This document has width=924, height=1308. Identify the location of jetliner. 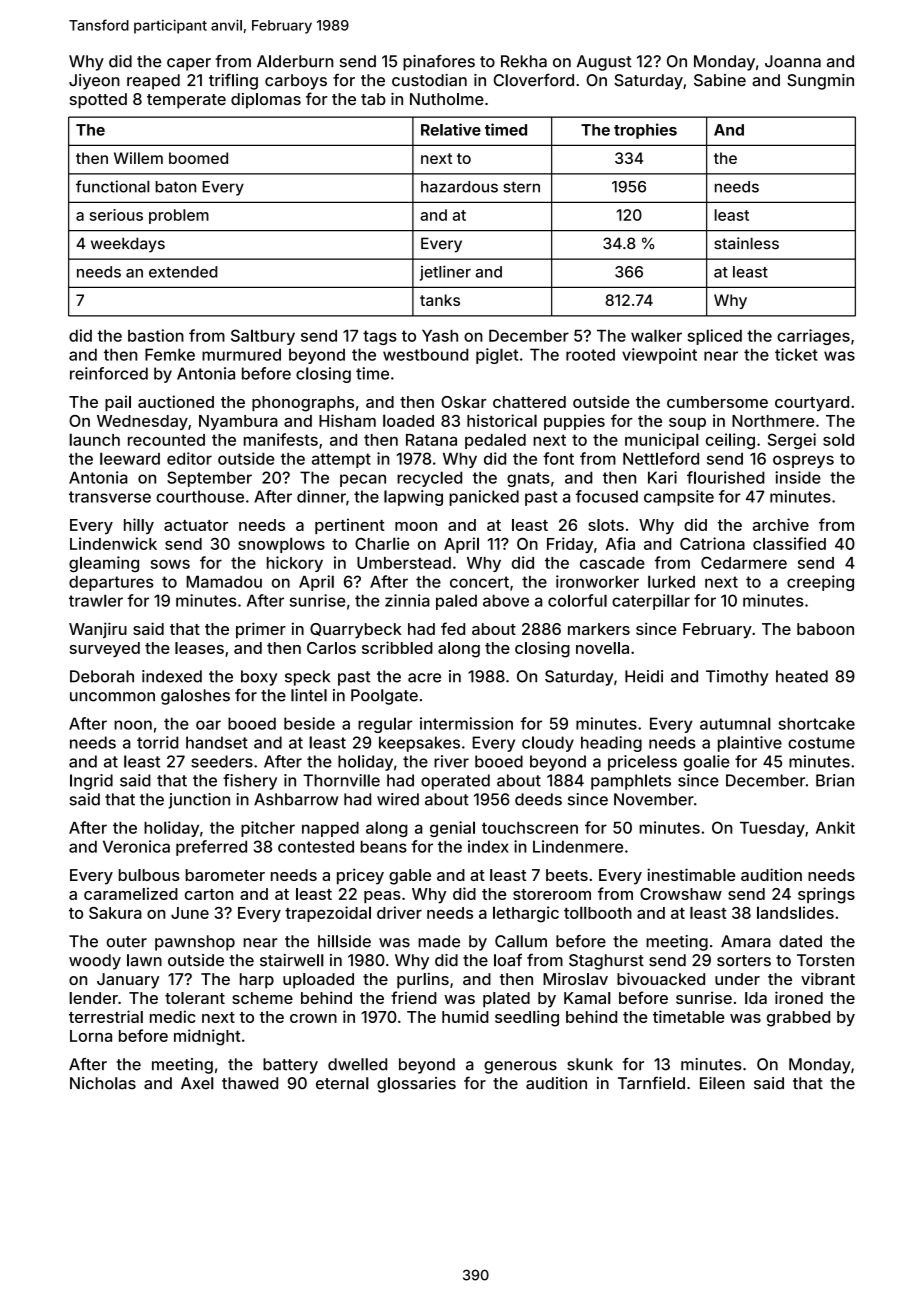
(445, 273).
